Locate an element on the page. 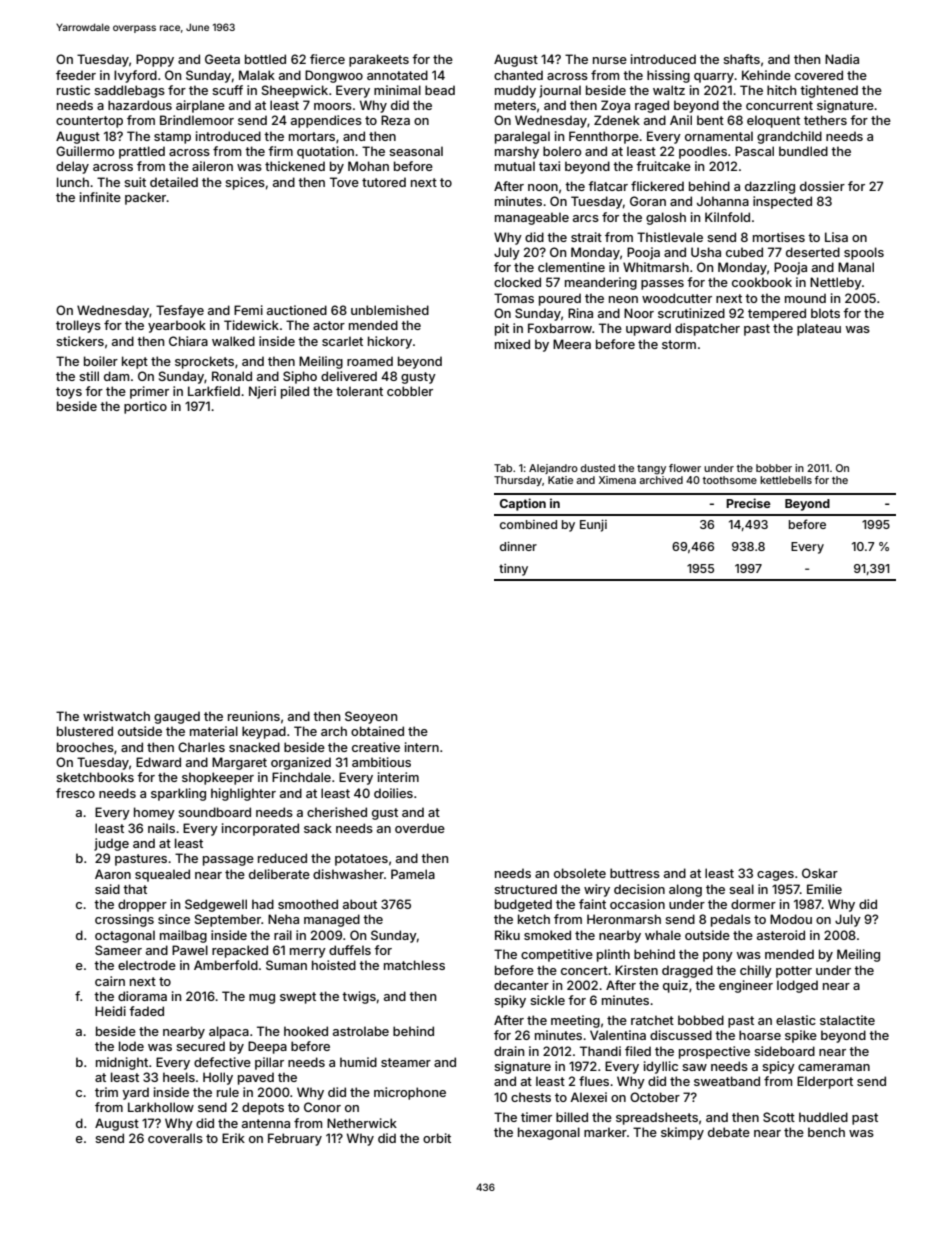  astrolabe is located at coordinates (361, 1031).
